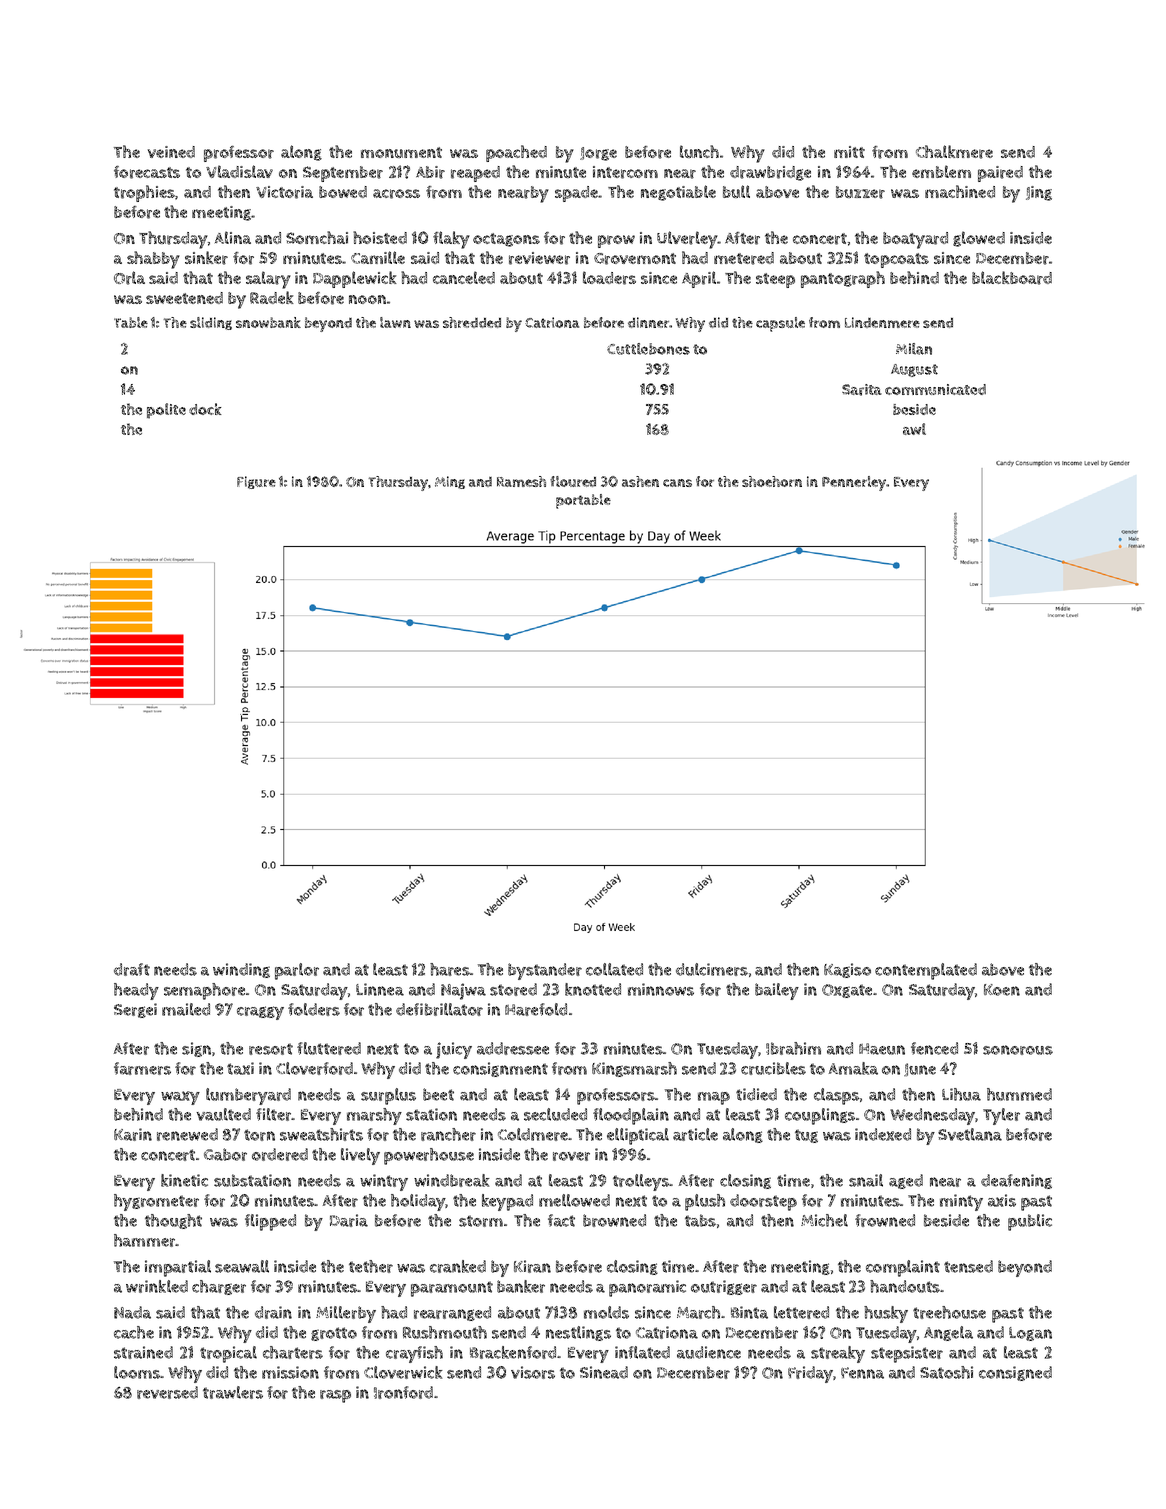 The height and width of the image is (1509, 1166). What do you see at coordinates (677, 483) in the image?
I see `cans` at bounding box center [677, 483].
